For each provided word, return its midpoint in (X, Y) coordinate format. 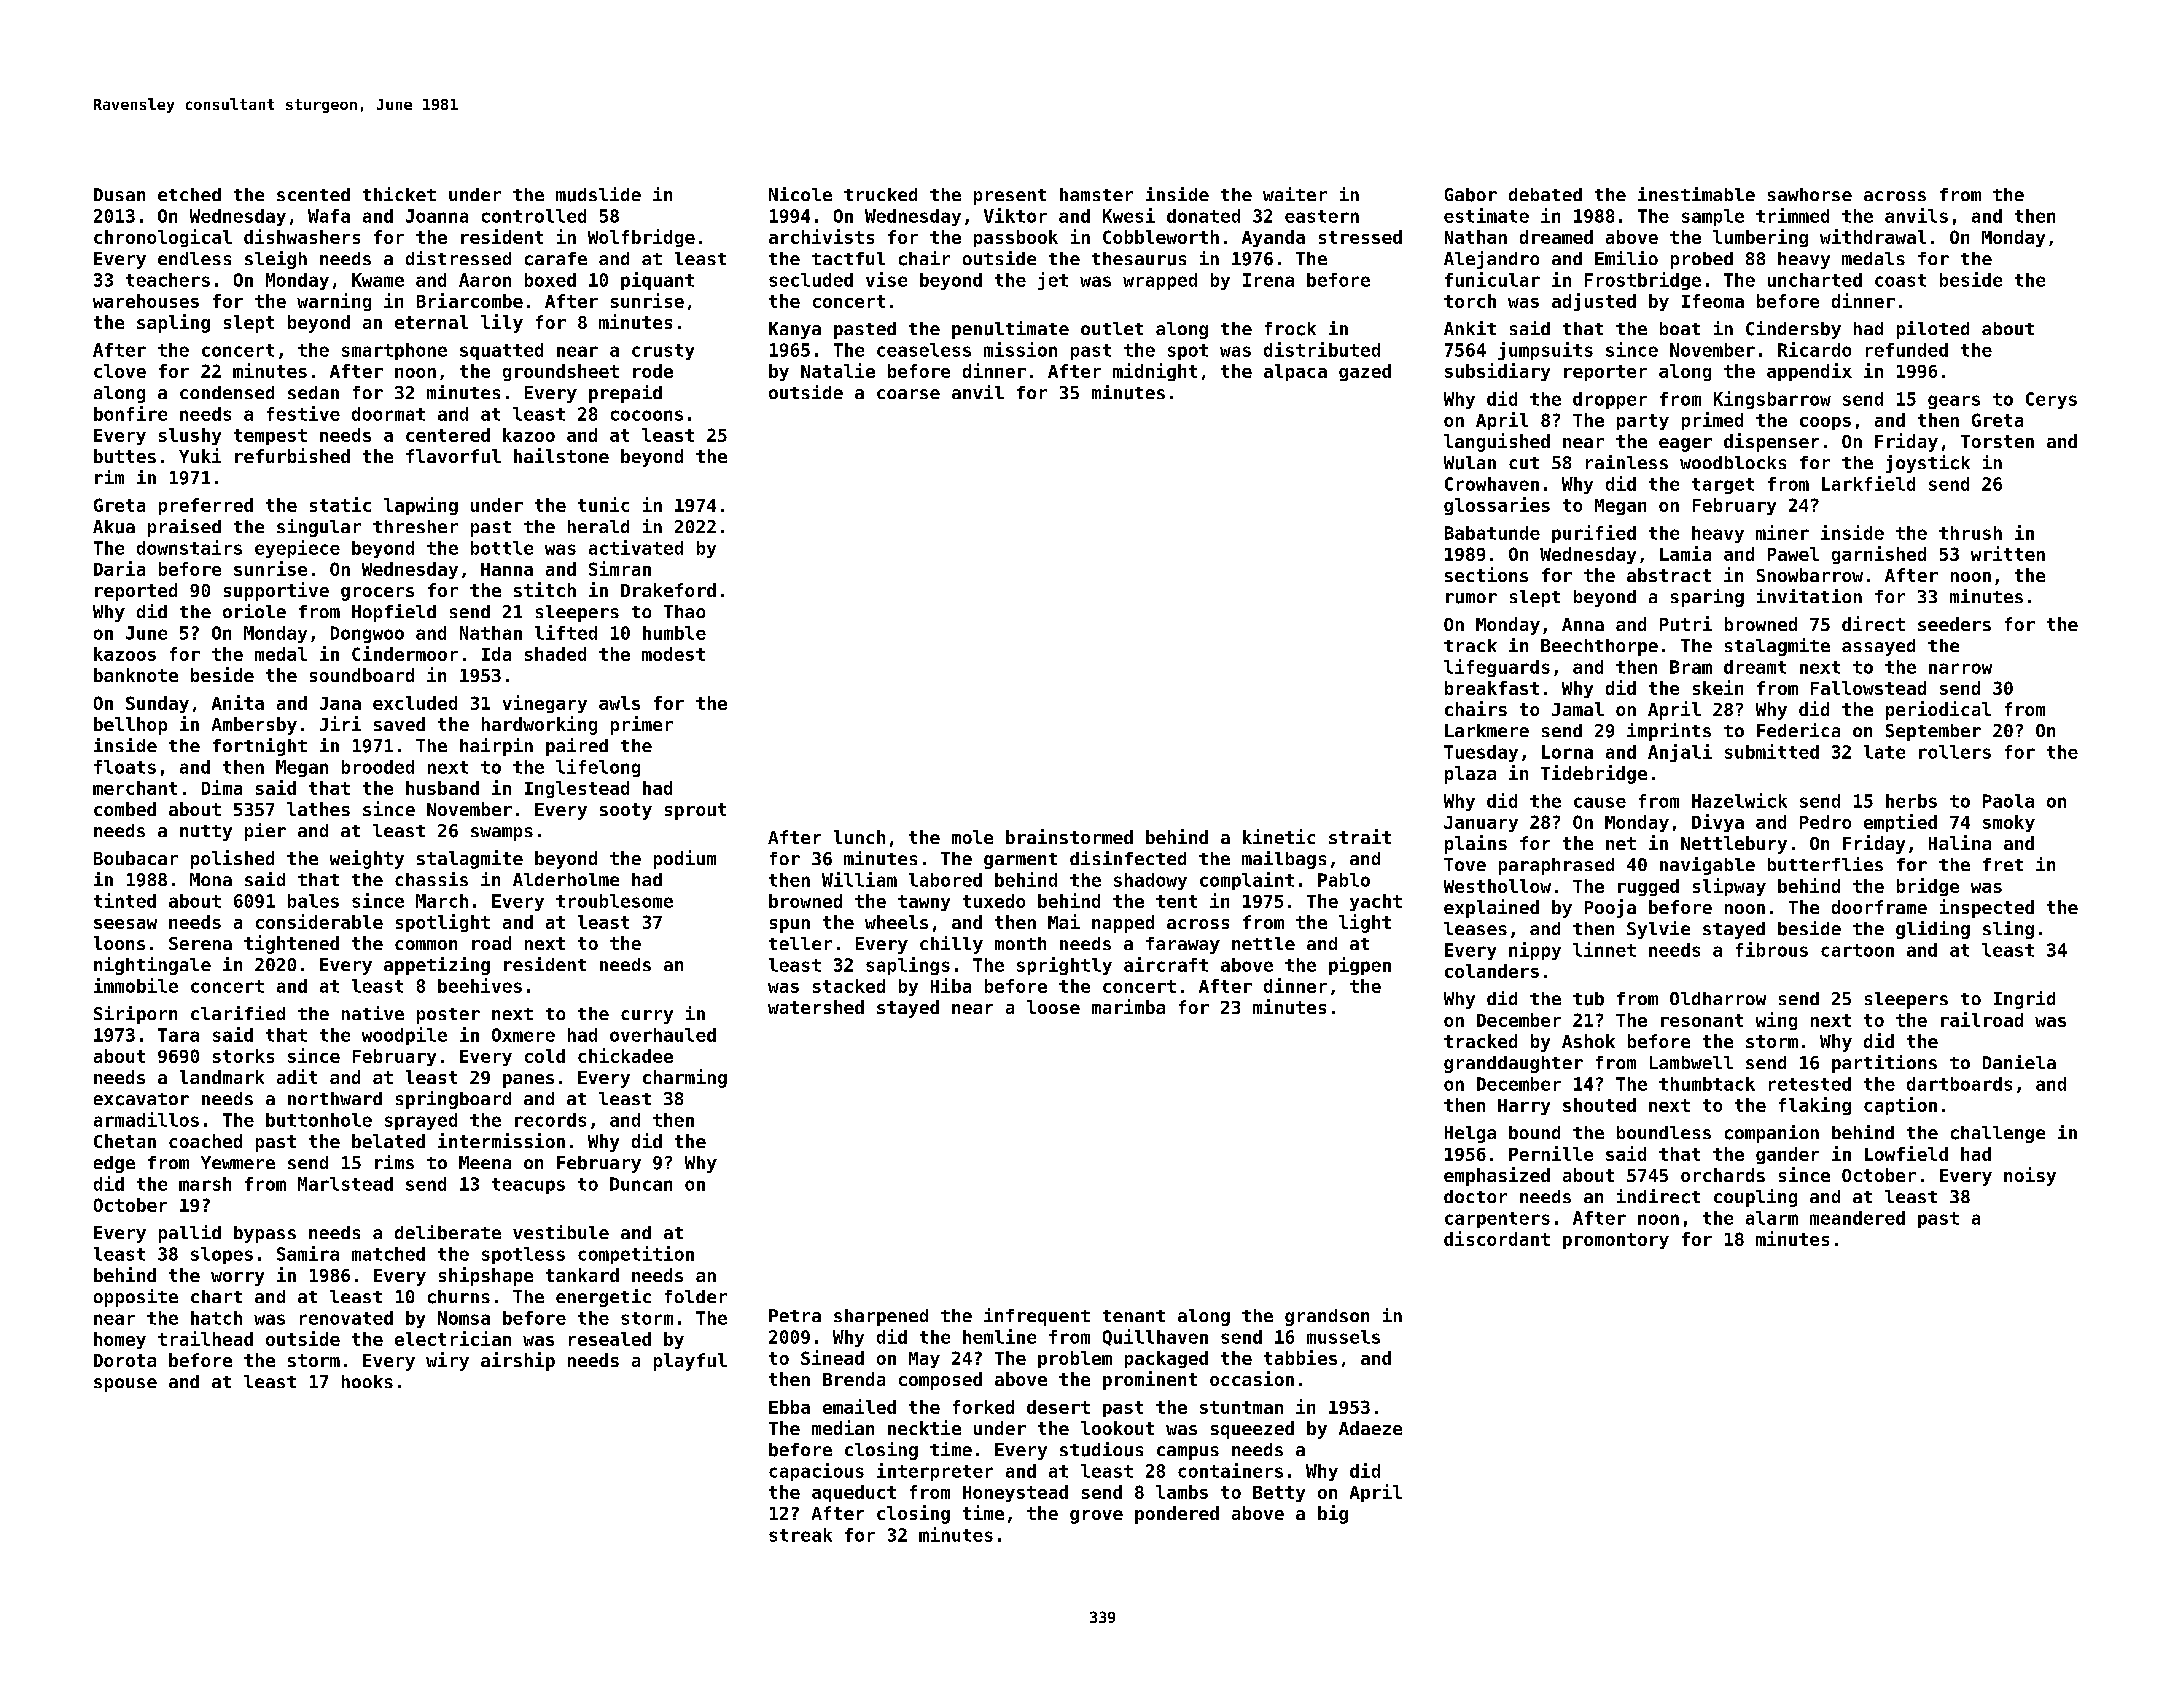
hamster (1096, 194)
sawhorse (1810, 194)
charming (685, 1078)
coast (1900, 280)
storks (243, 1056)
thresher (415, 526)
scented (313, 194)
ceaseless (924, 350)
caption (1900, 1106)
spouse (125, 1385)
